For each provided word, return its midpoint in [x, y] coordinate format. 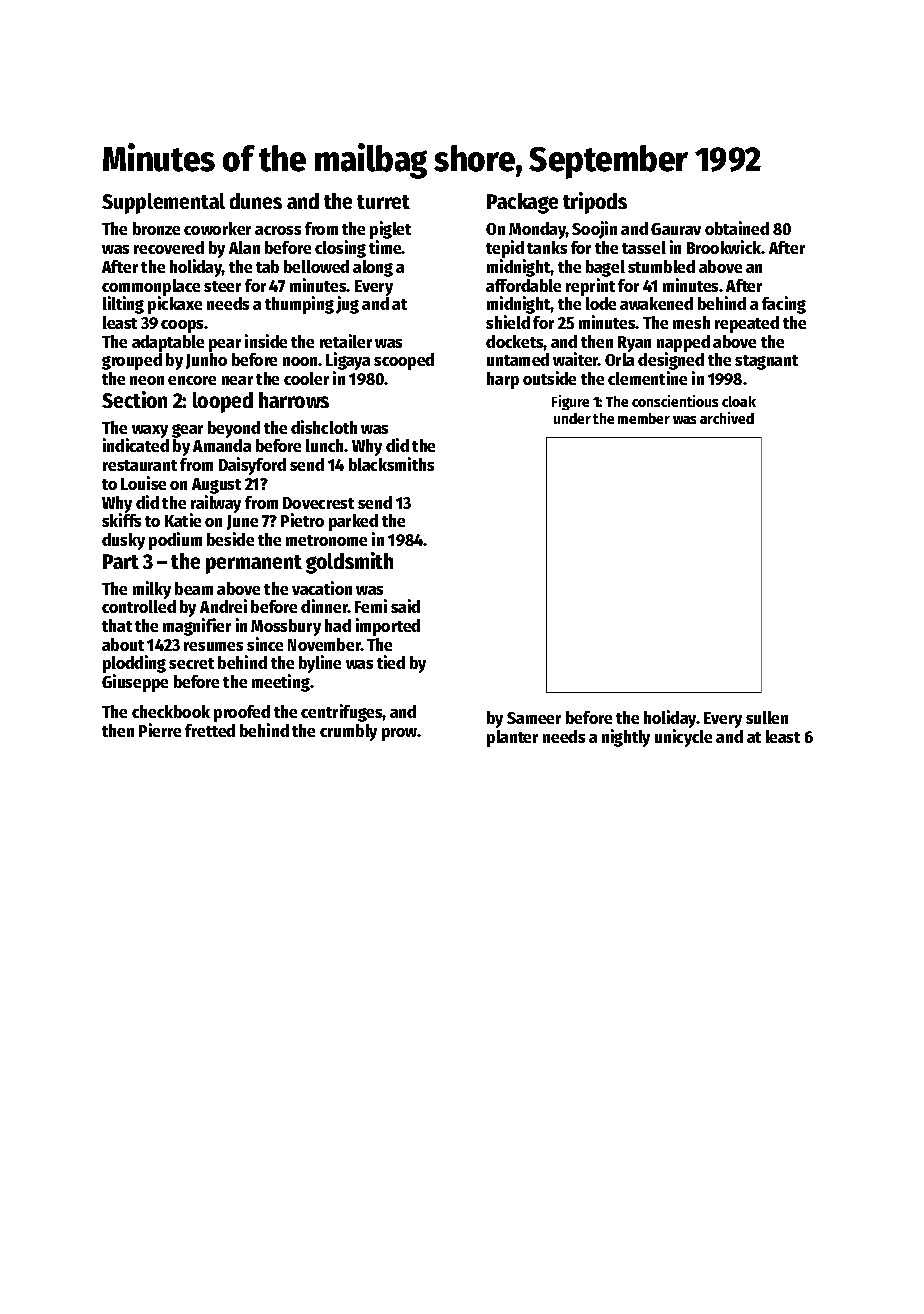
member [644, 418]
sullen [767, 717]
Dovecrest [318, 503]
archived [727, 418]
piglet [390, 230]
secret [191, 663]
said [405, 606]
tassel [644, 247]
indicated [136, 445]
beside [230, 539]
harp [503, 380]
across [278, 230]
